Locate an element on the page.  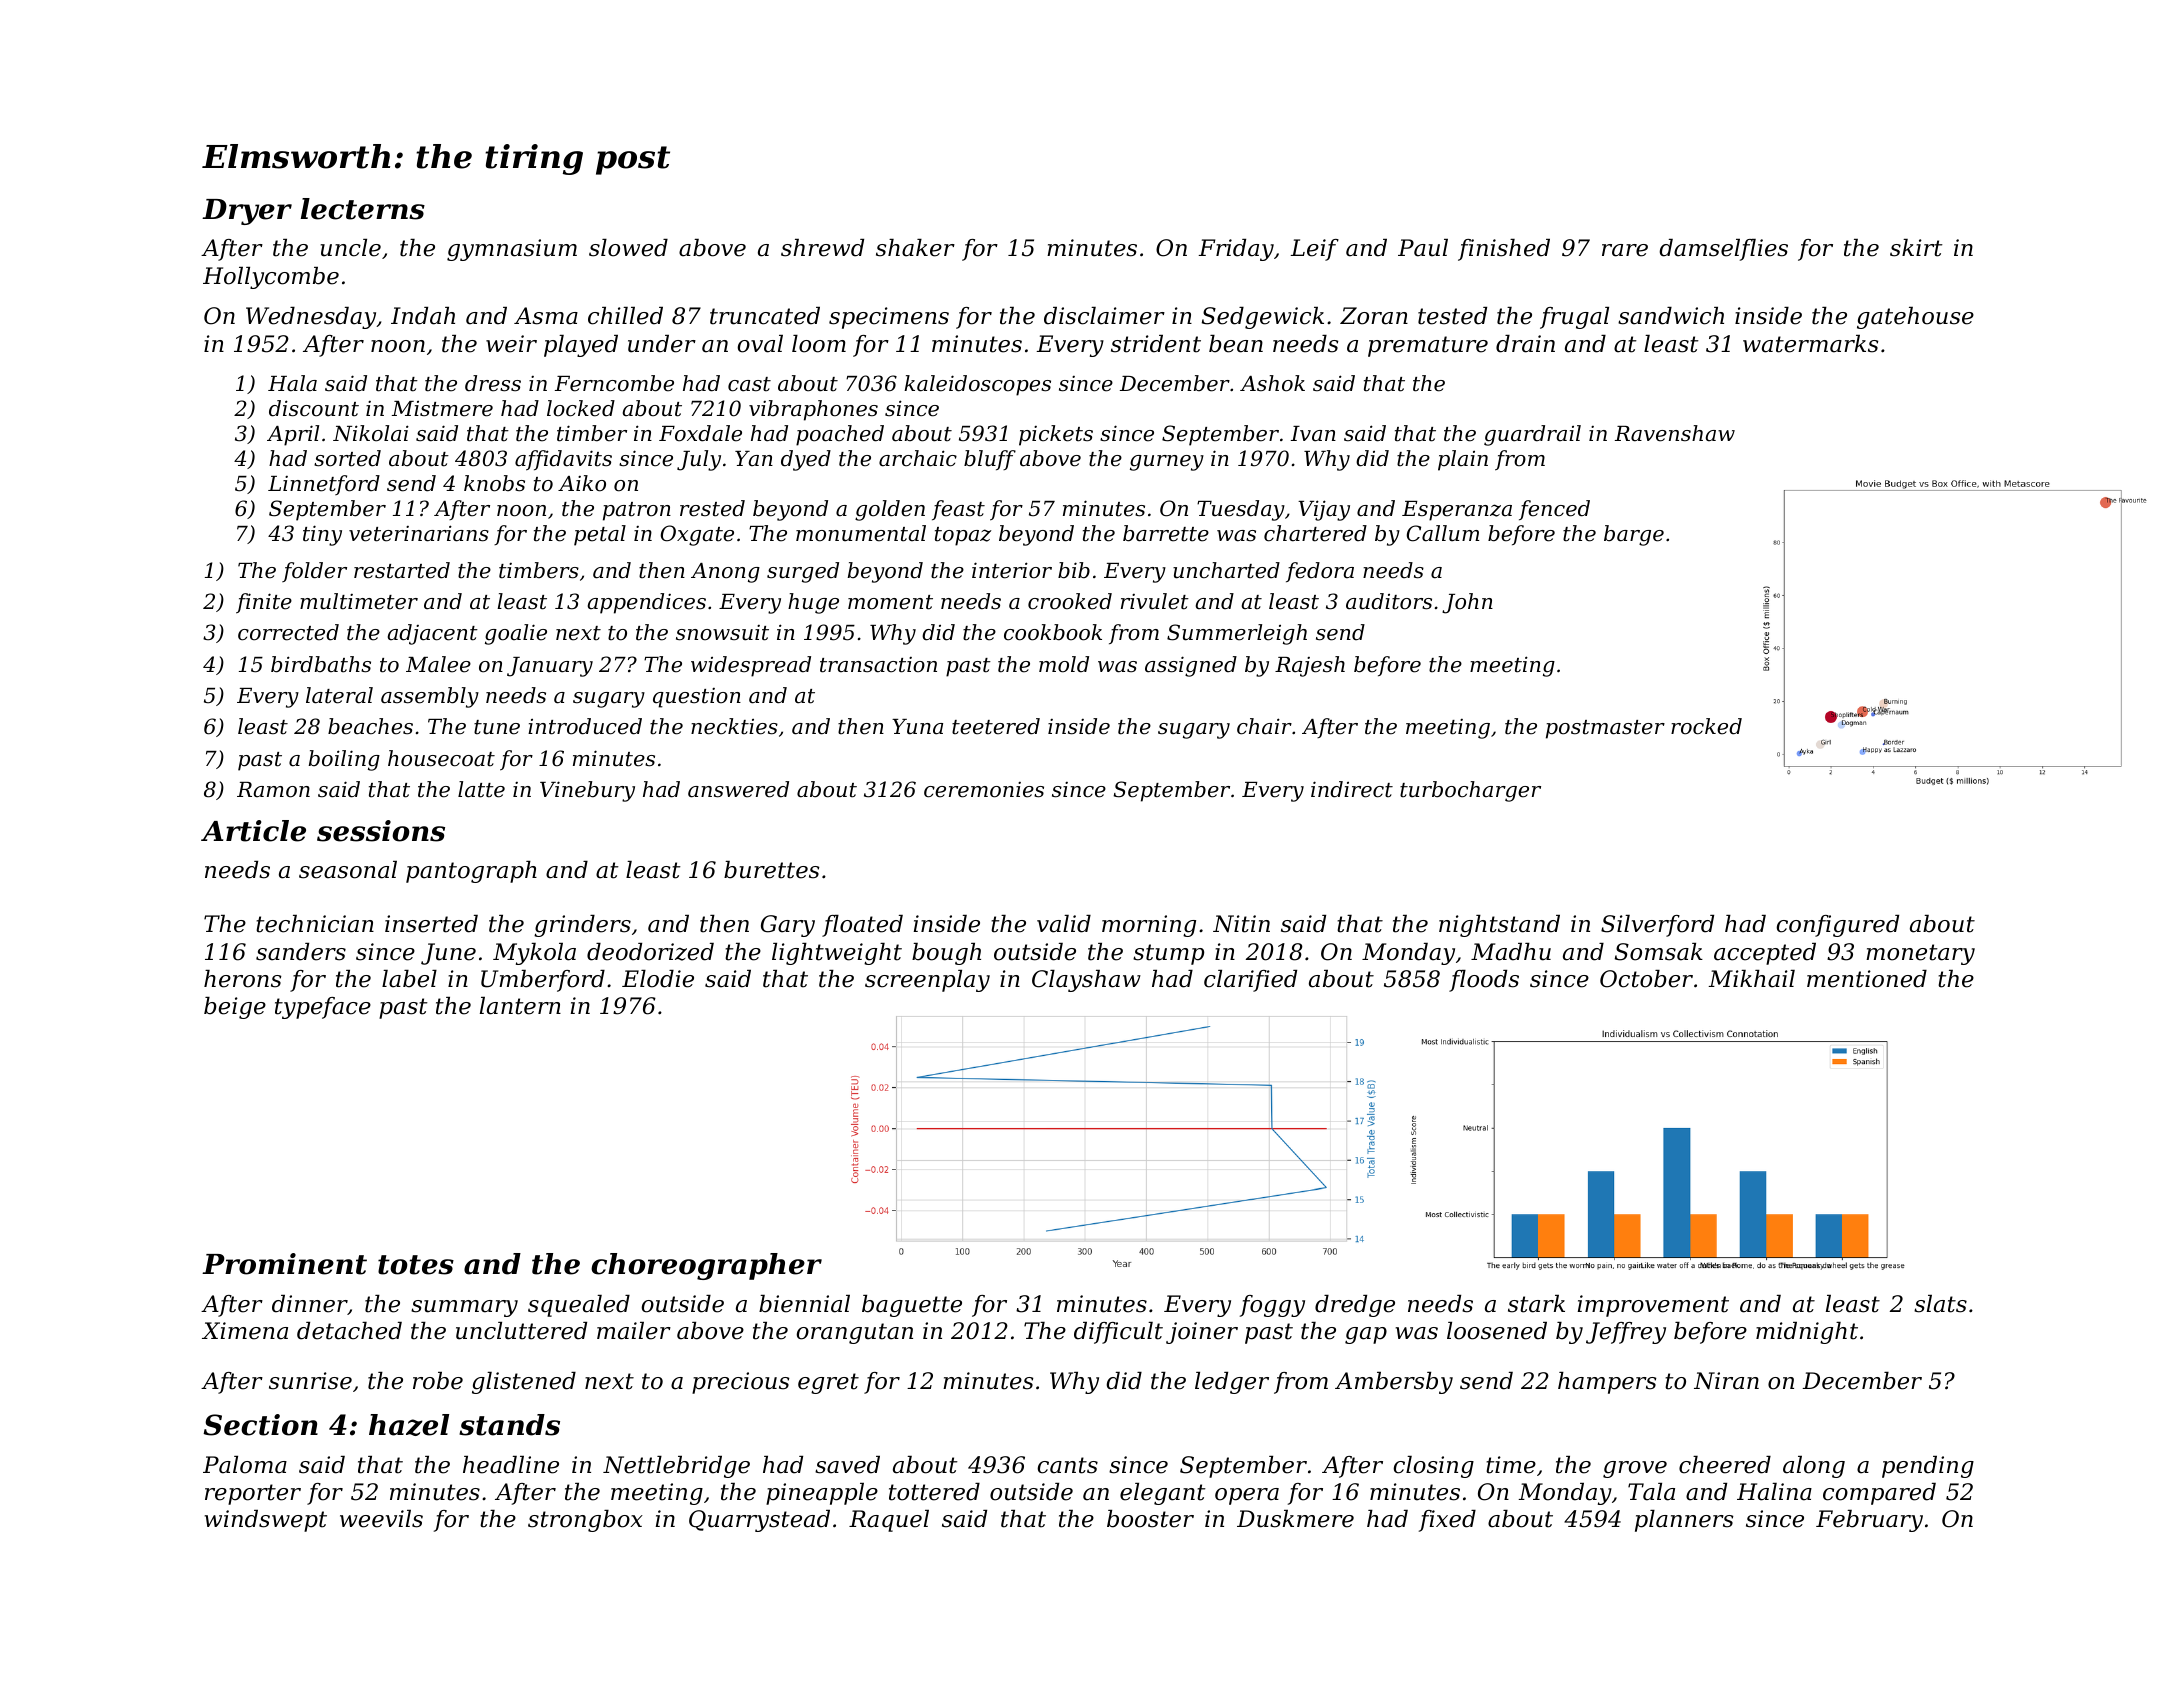
mentioned is located at coordinates (1867, 979).
